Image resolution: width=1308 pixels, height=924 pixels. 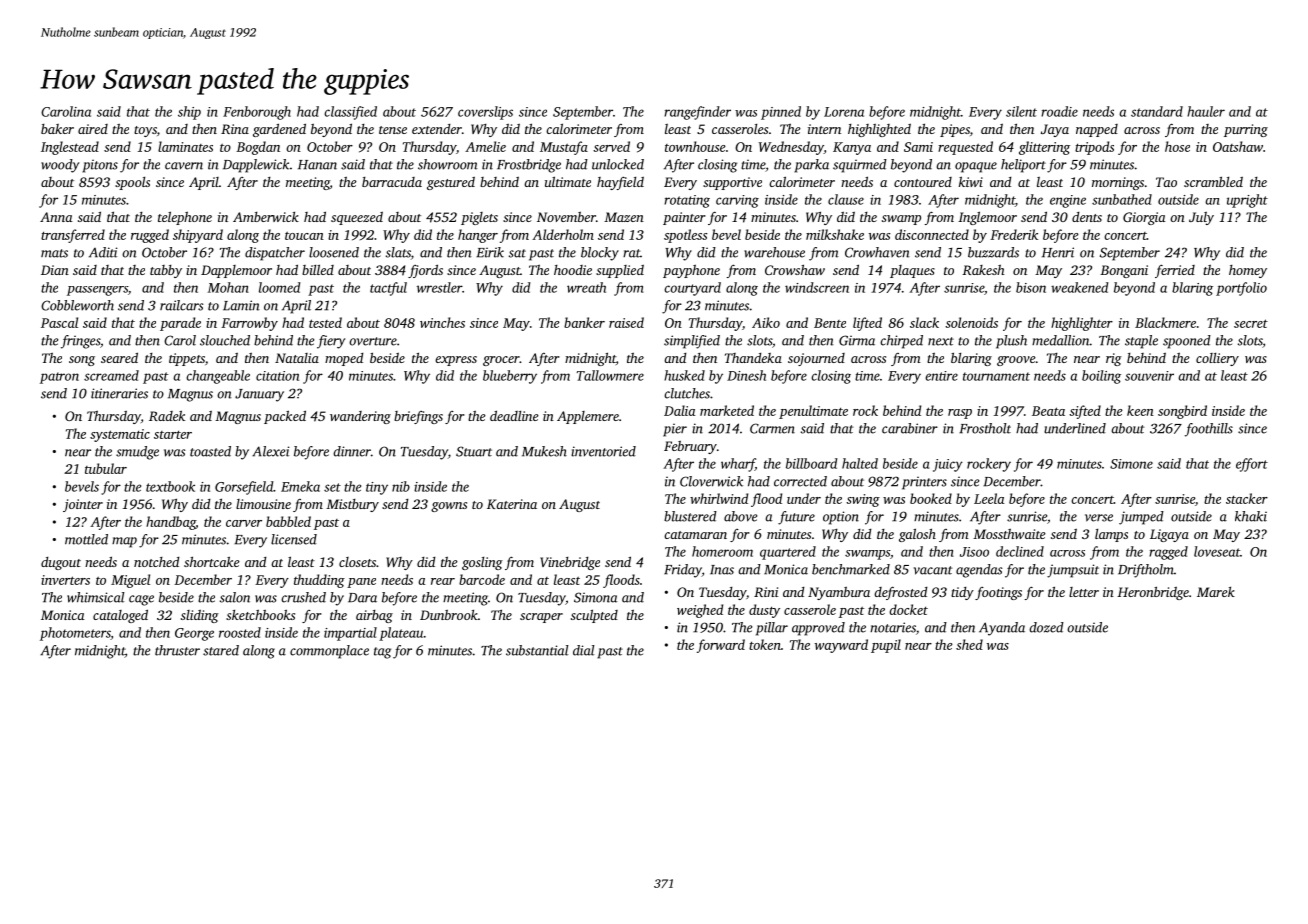 What do you see at coordinates (1206, 111) in the screenshot?
I see `hauler` at bounding box center [1206, 111].
